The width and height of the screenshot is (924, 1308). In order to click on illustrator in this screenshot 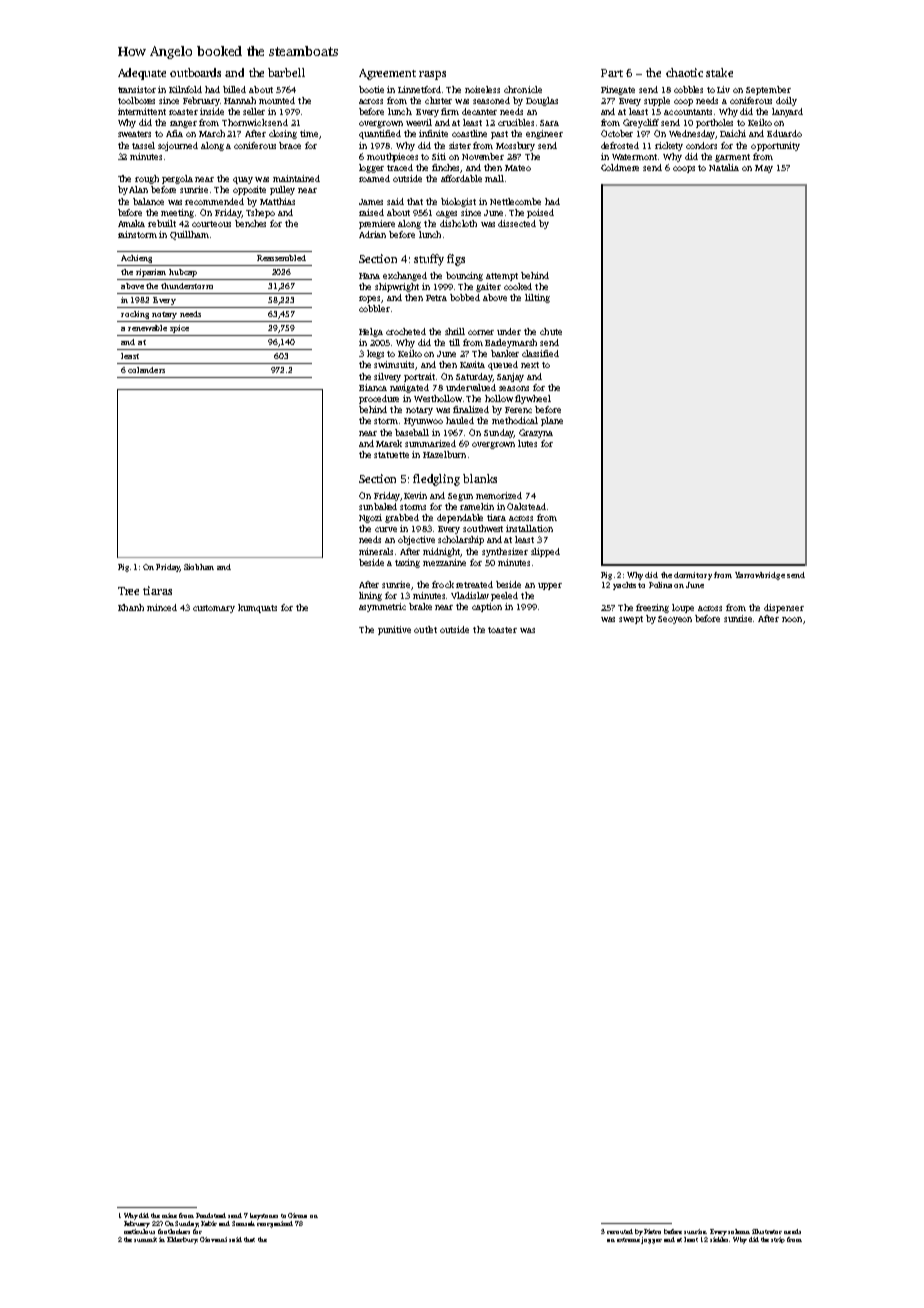, I will do `click(767, 1231)`.
